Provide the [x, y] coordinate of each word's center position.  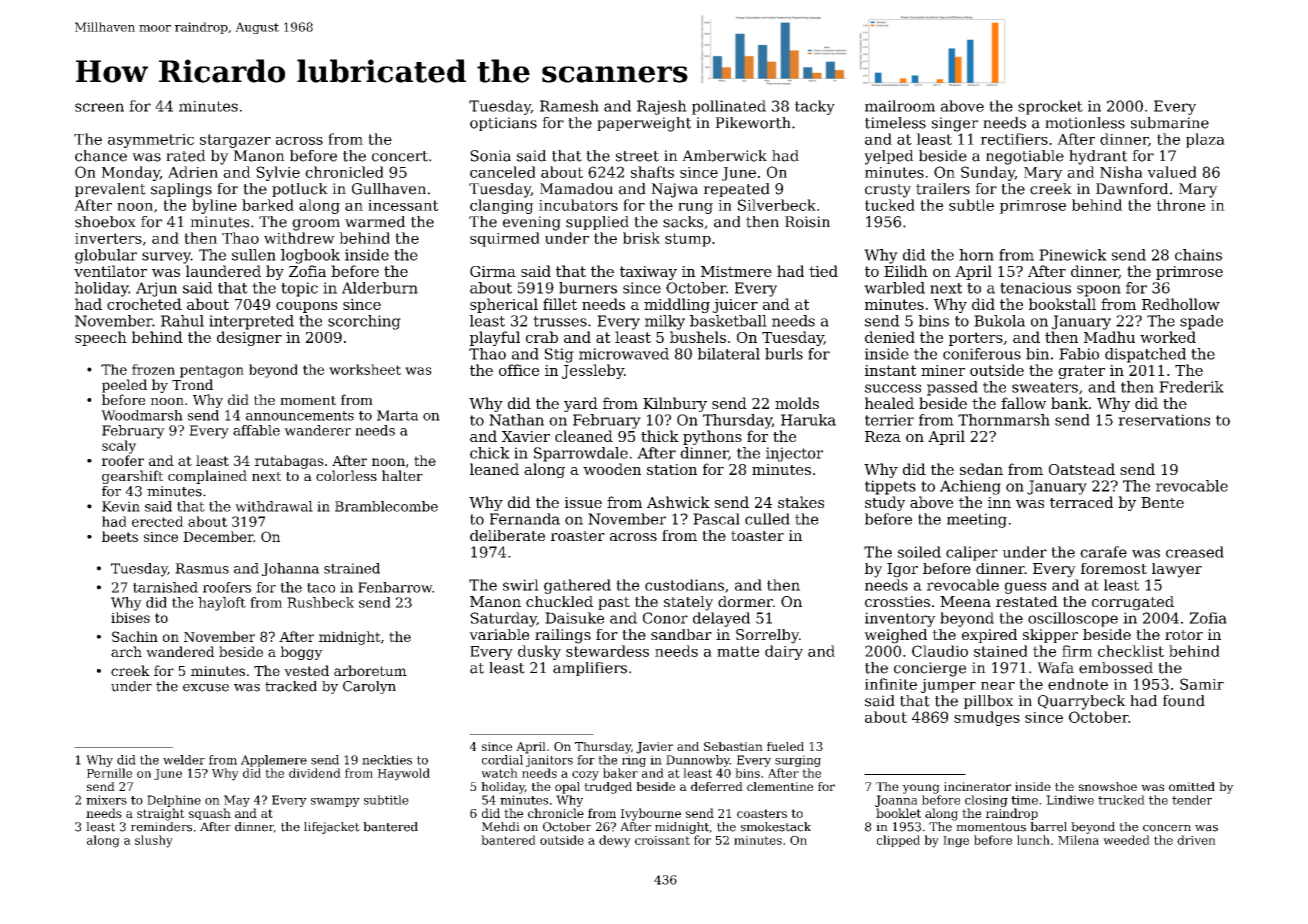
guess [1025, 588]
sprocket [1050, 107]
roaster [578, 536]
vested [306, 670]
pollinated [729, 107]
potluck [300, 190]
